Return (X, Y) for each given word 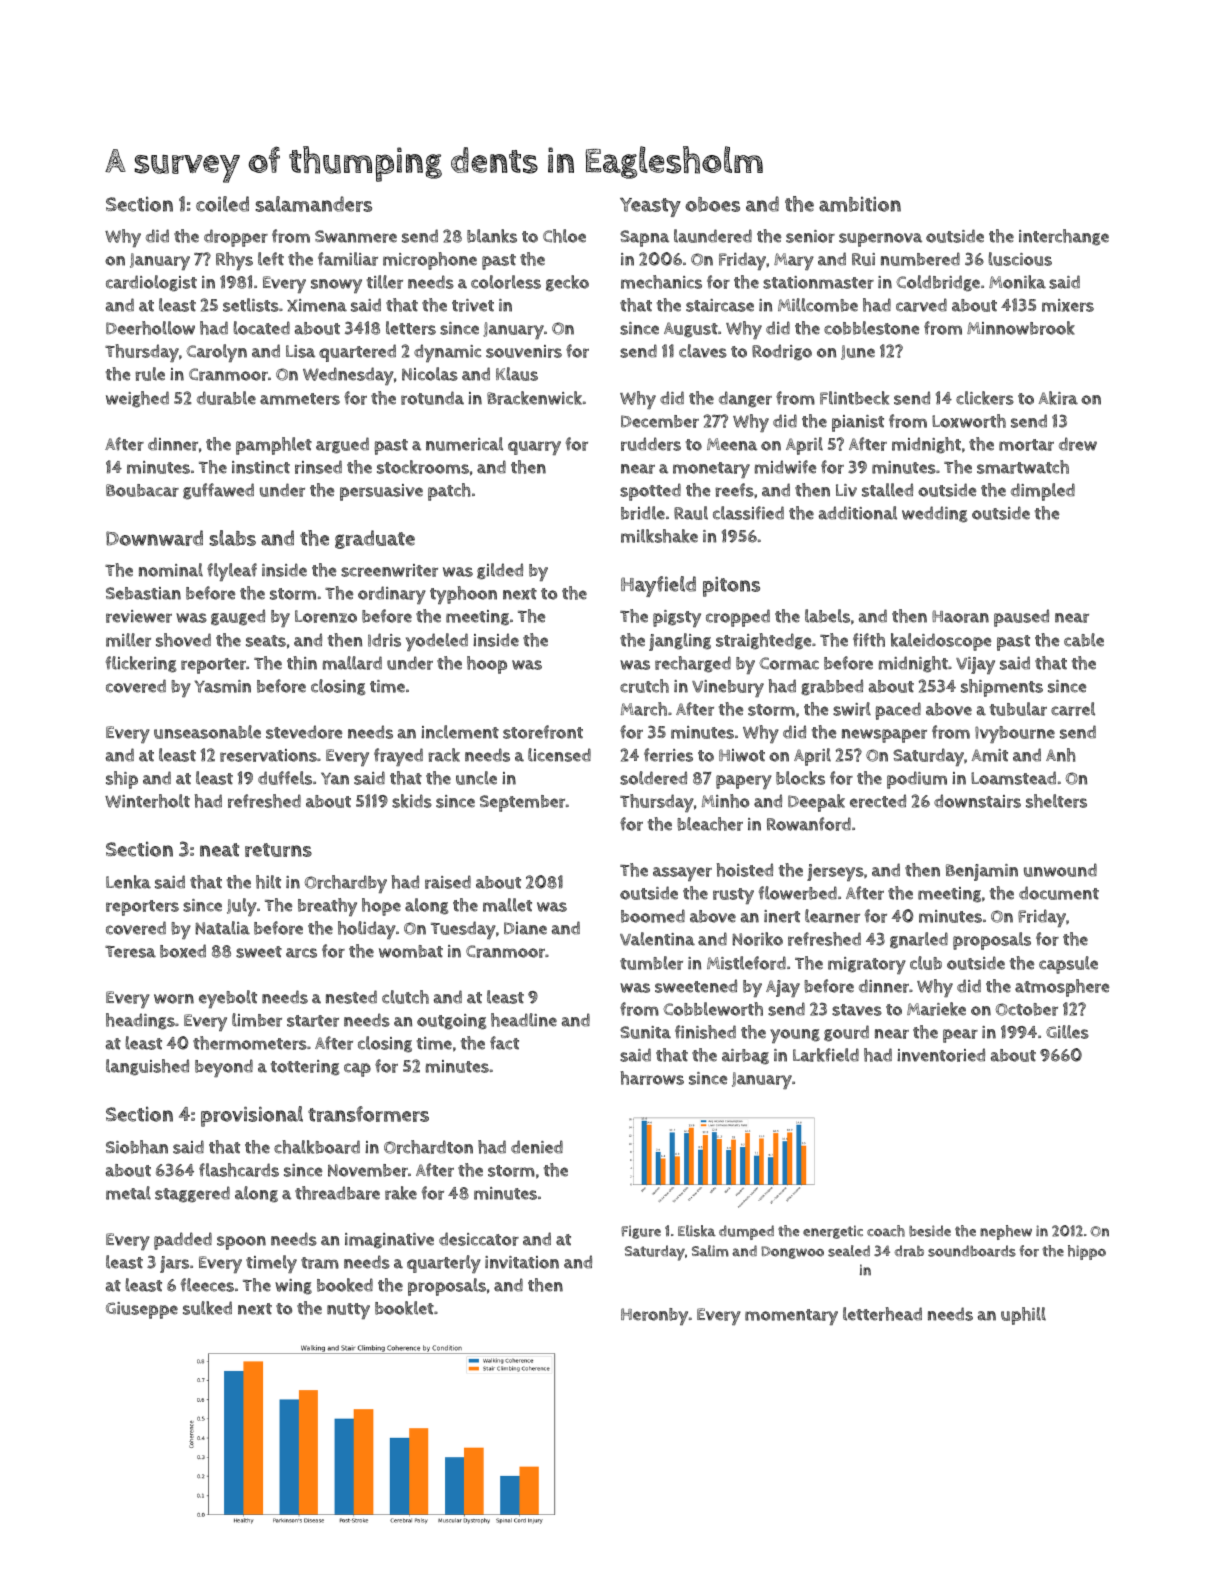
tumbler (651, 963)
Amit (989, 755)
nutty (348, 1311)
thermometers (250, 1043)
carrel (1073, 709)
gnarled (919, 940)
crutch (644, 686)
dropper (236, 238)
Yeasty (650, 207)
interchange (1064, 237)
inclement (460, 732)
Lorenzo (326, 616)
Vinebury (728, 688)
